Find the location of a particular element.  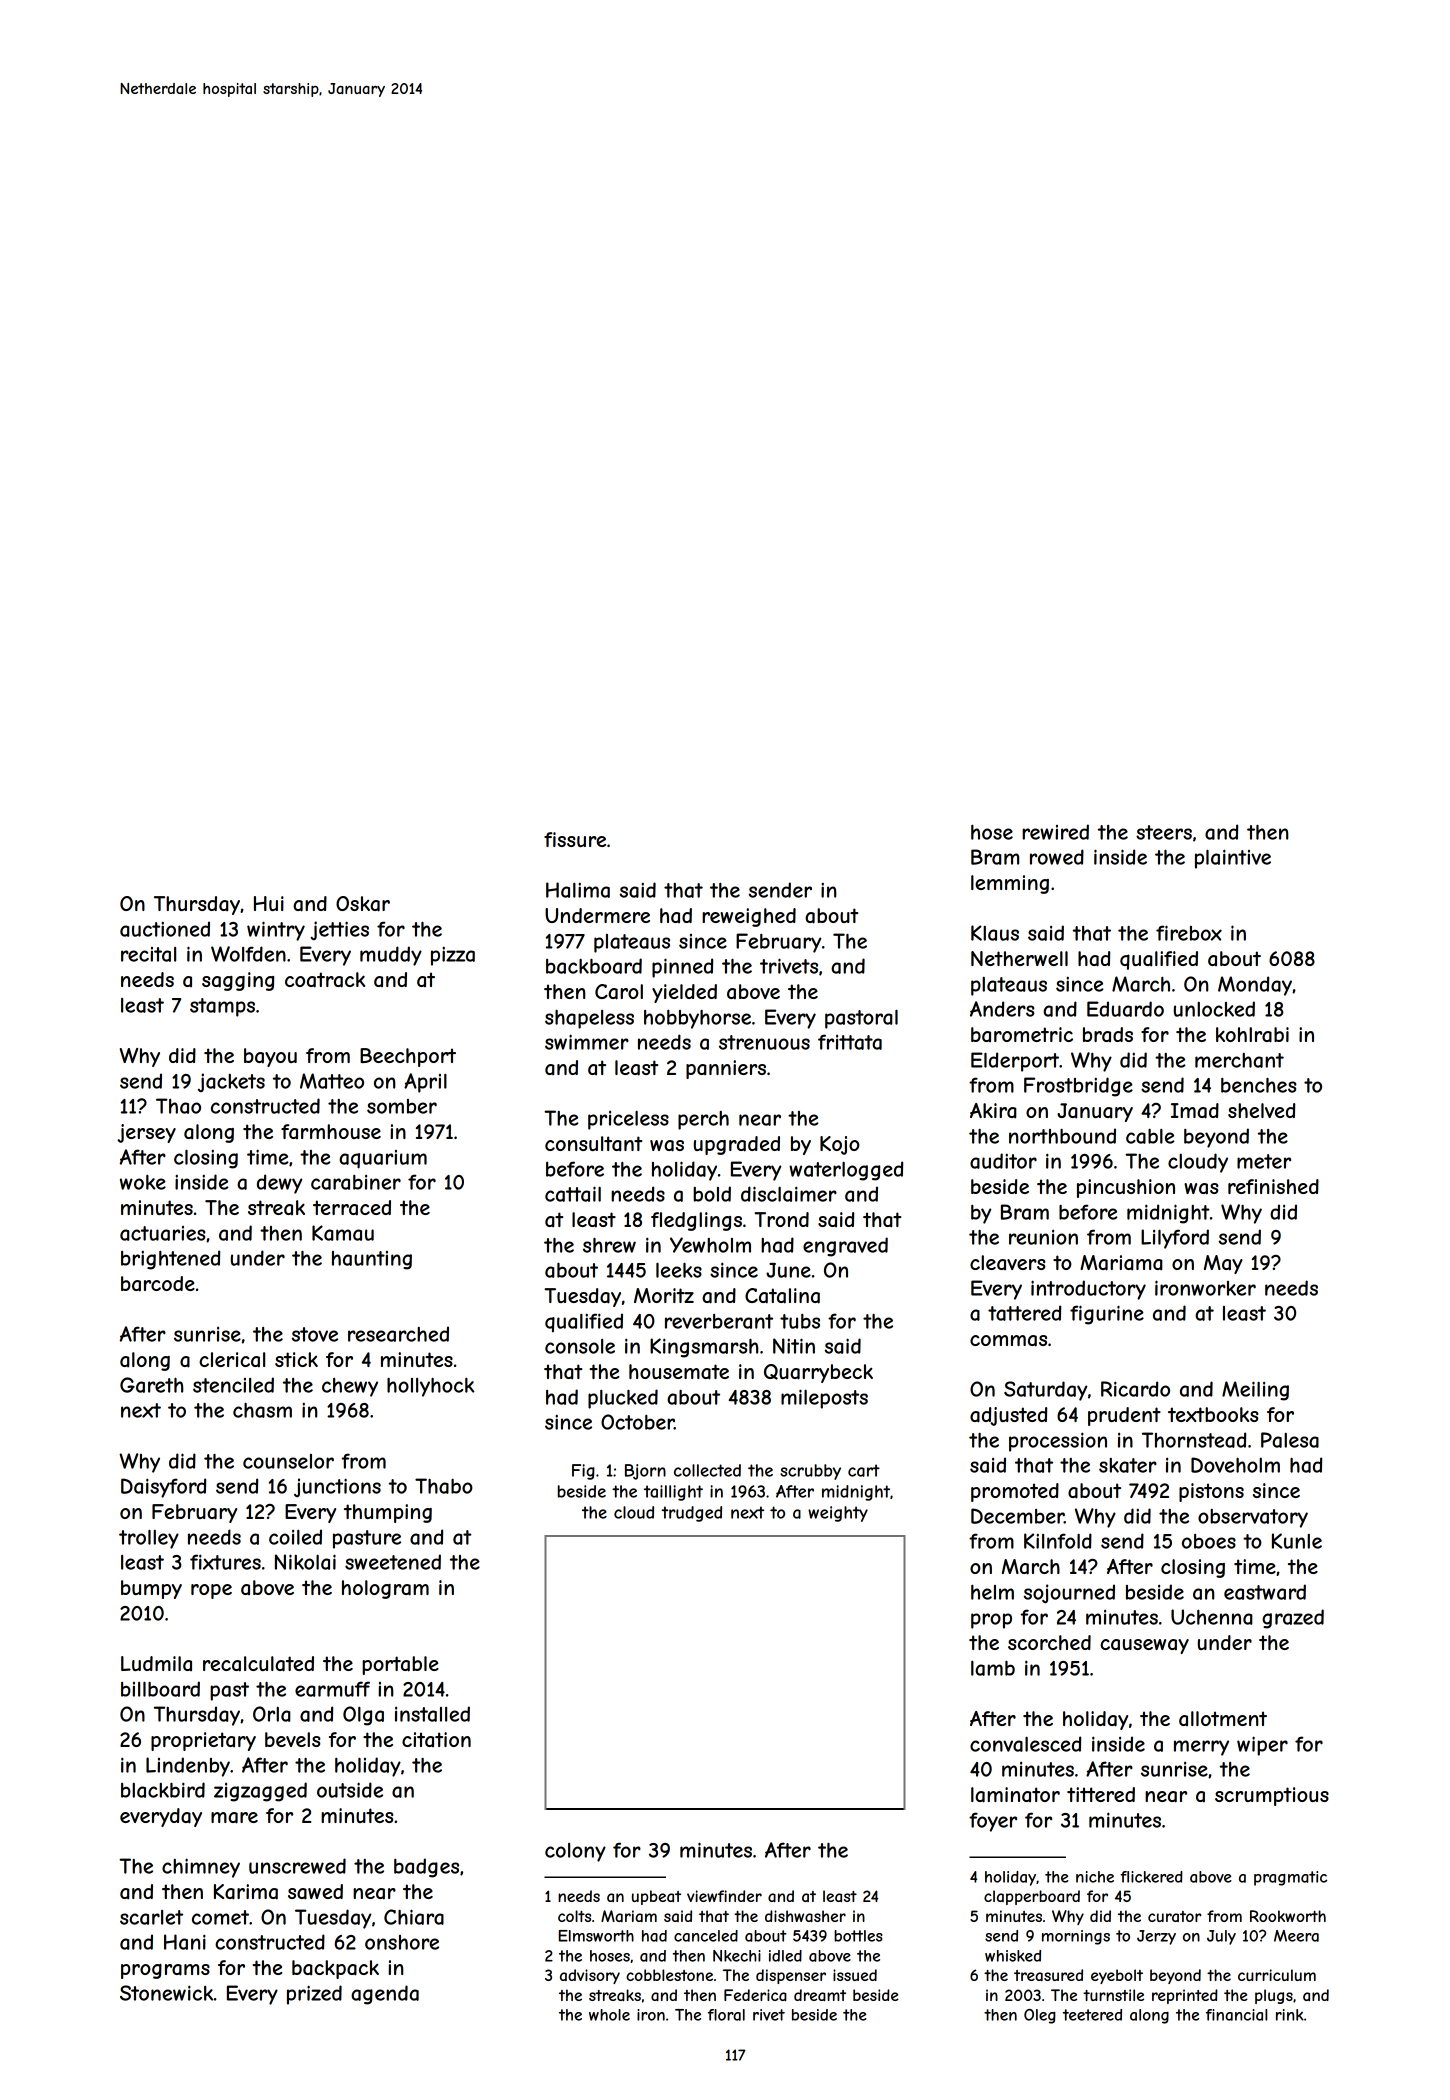

grazed is located at coordinates (1293, 1619).
